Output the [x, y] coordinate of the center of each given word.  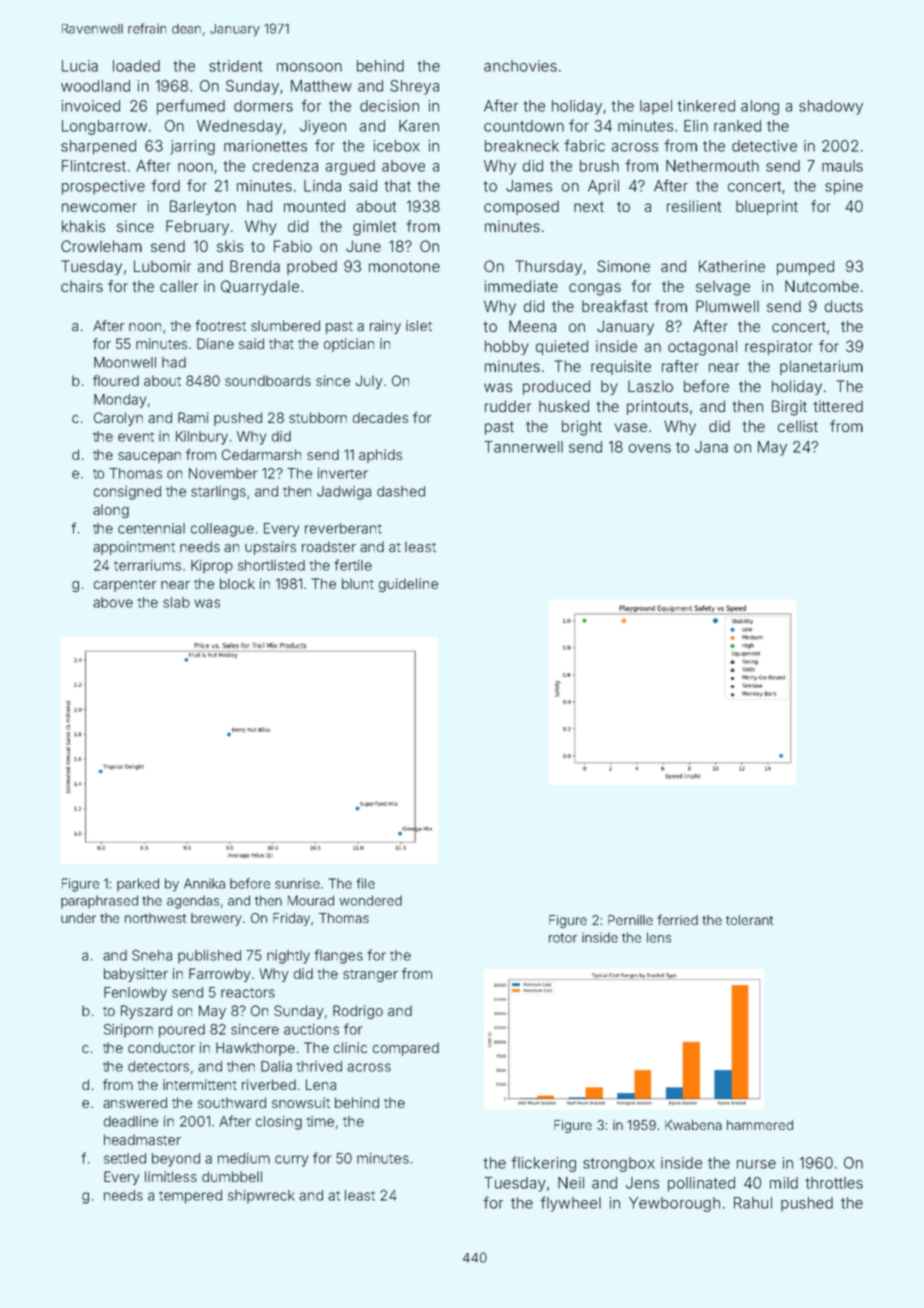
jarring [192, 147]
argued [350, 167]
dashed [401, 491]
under [78, 918]
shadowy [831, 107]
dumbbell [232, 1176]
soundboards [268, 380]
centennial [151, 528]
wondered [370, 900]
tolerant [750, 920]
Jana [711, 447]
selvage [723, 288]
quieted [562, 347]
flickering [543, 1164]
